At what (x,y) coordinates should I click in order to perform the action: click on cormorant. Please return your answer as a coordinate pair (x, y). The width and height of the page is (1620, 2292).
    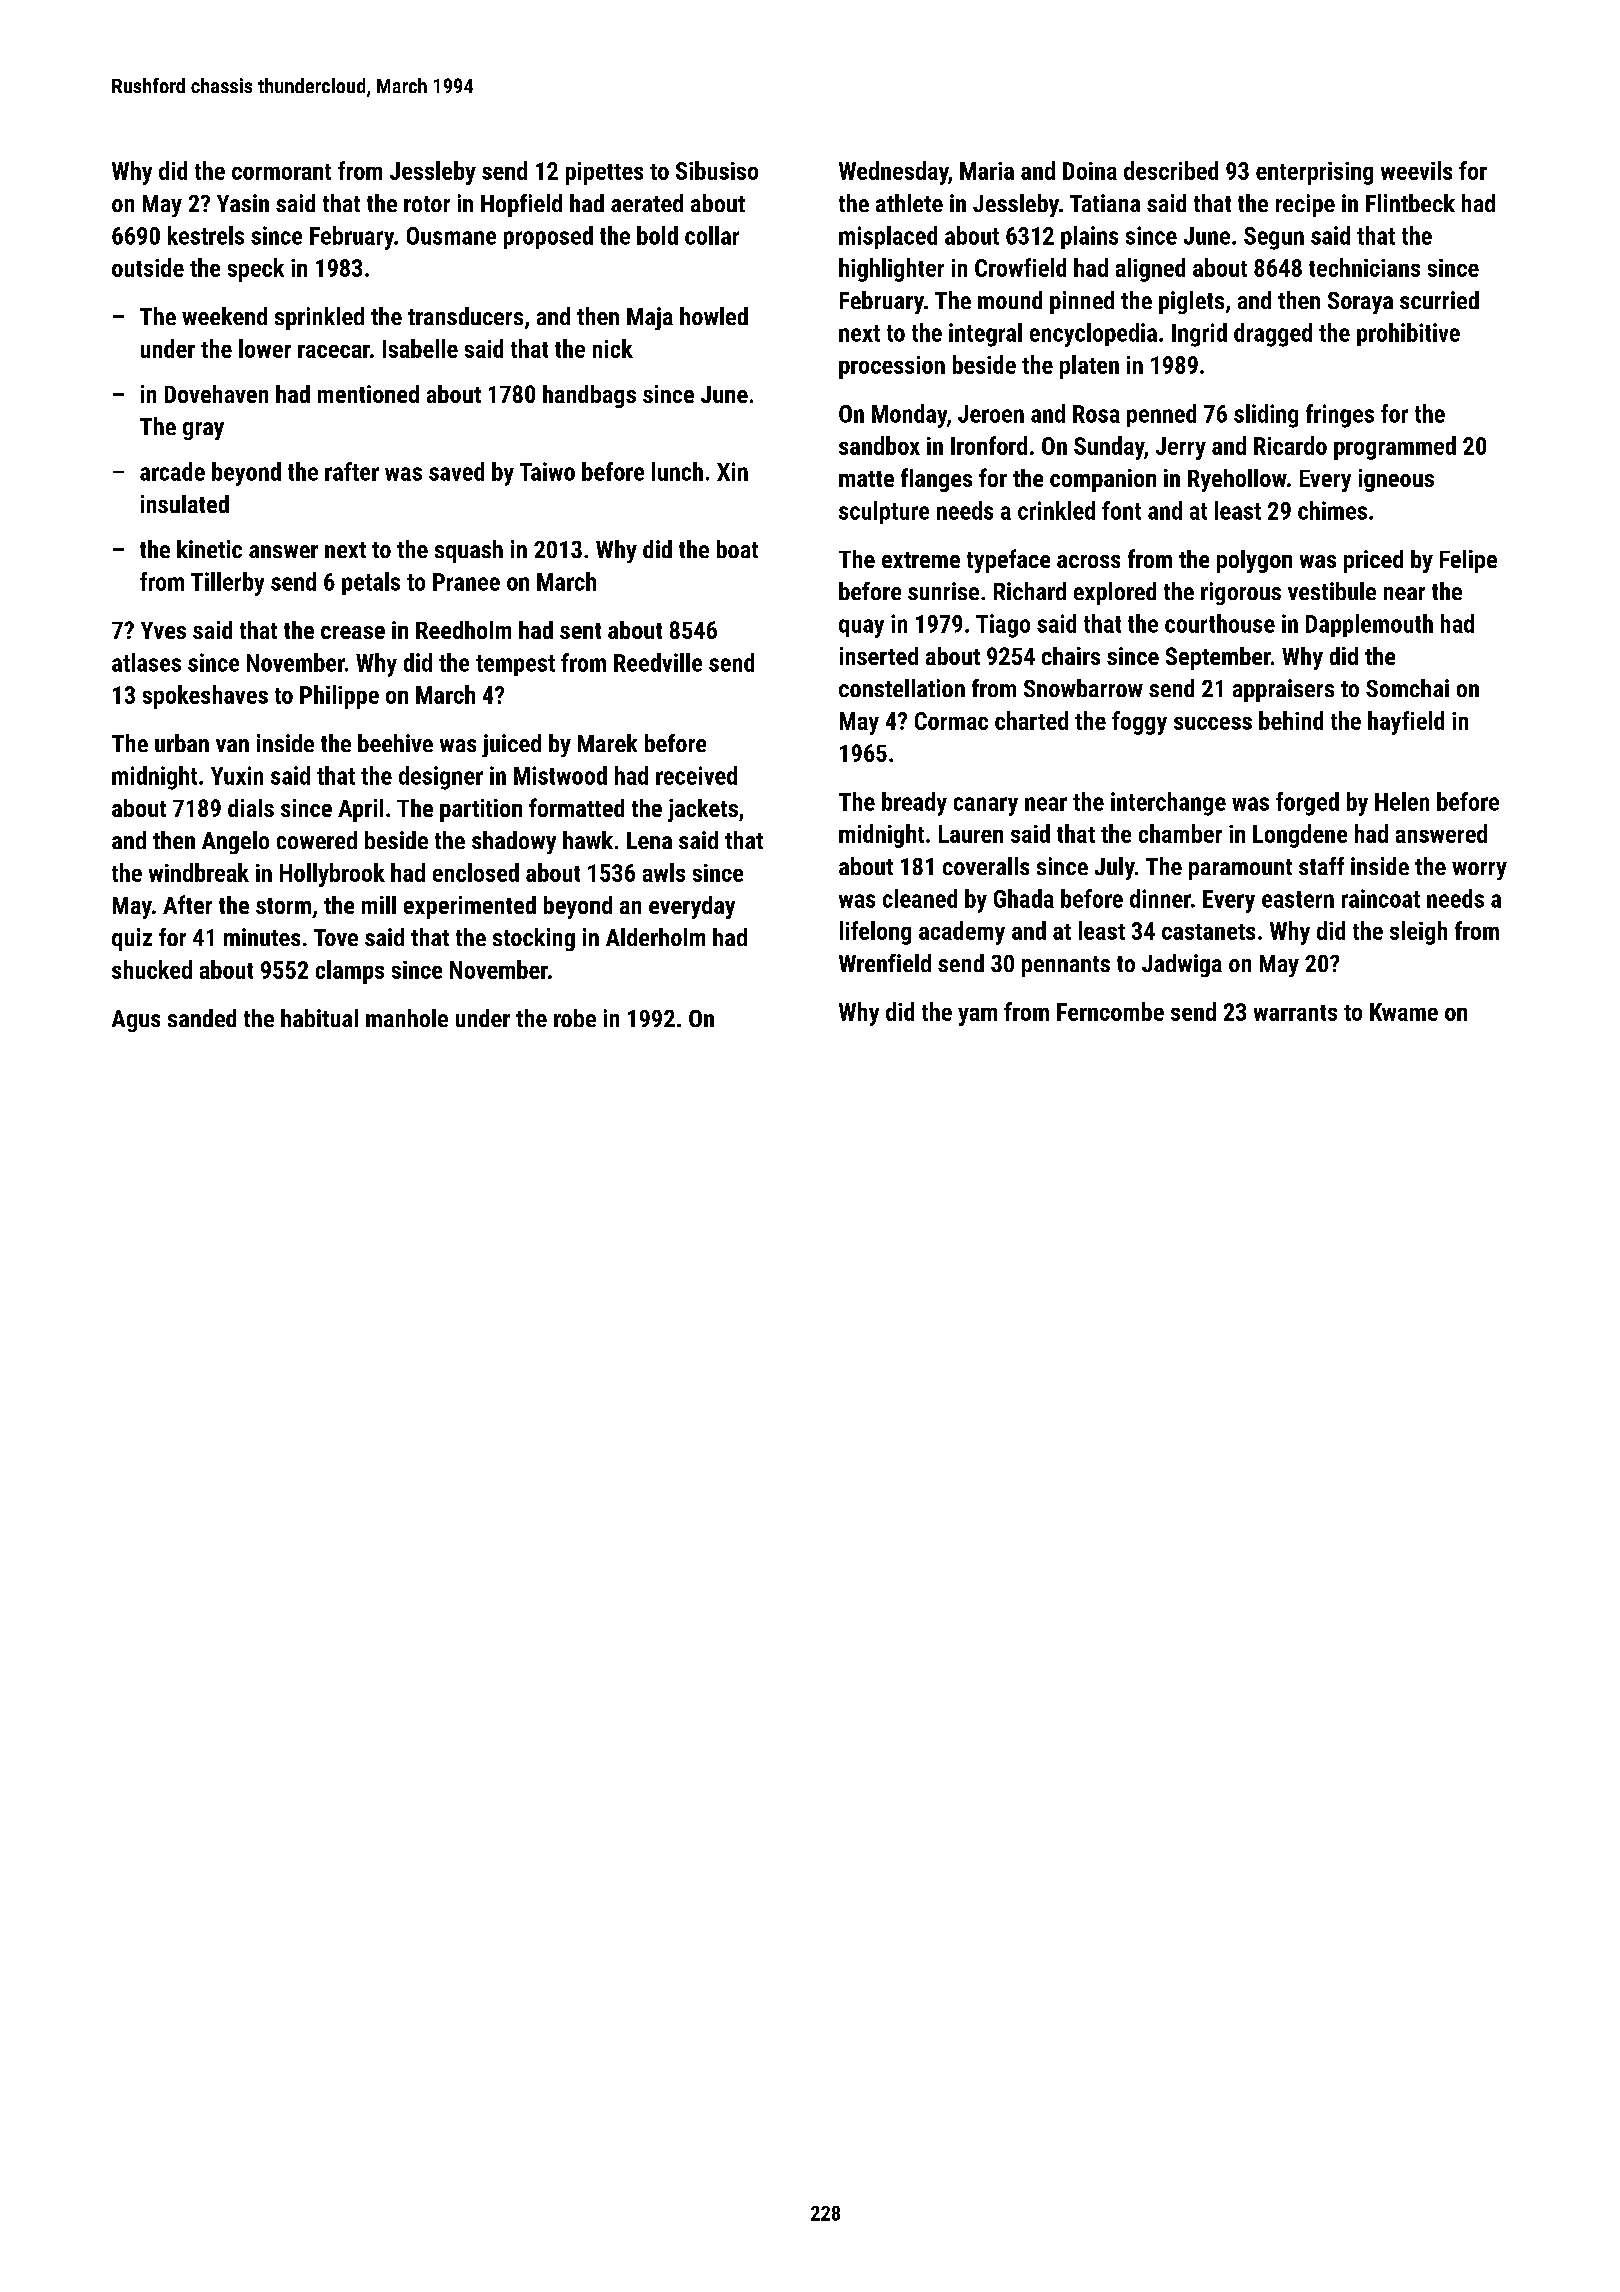
    Looking at the image, I should click on (281, 172).
